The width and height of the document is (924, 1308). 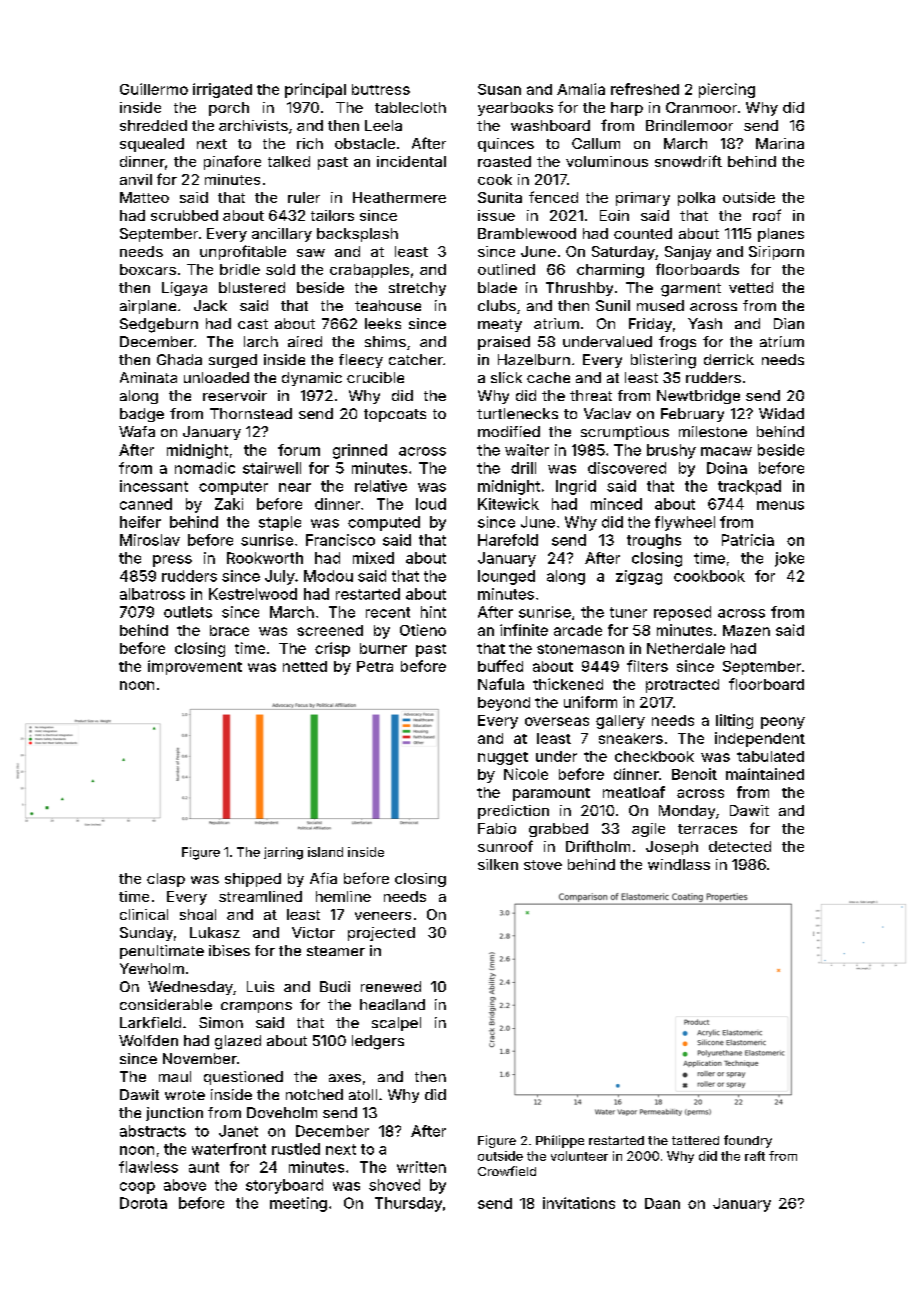 What do you see at coordinates (689, 125) in the document?
I see `Brindlemoor` at bounding box center [689, 125].
